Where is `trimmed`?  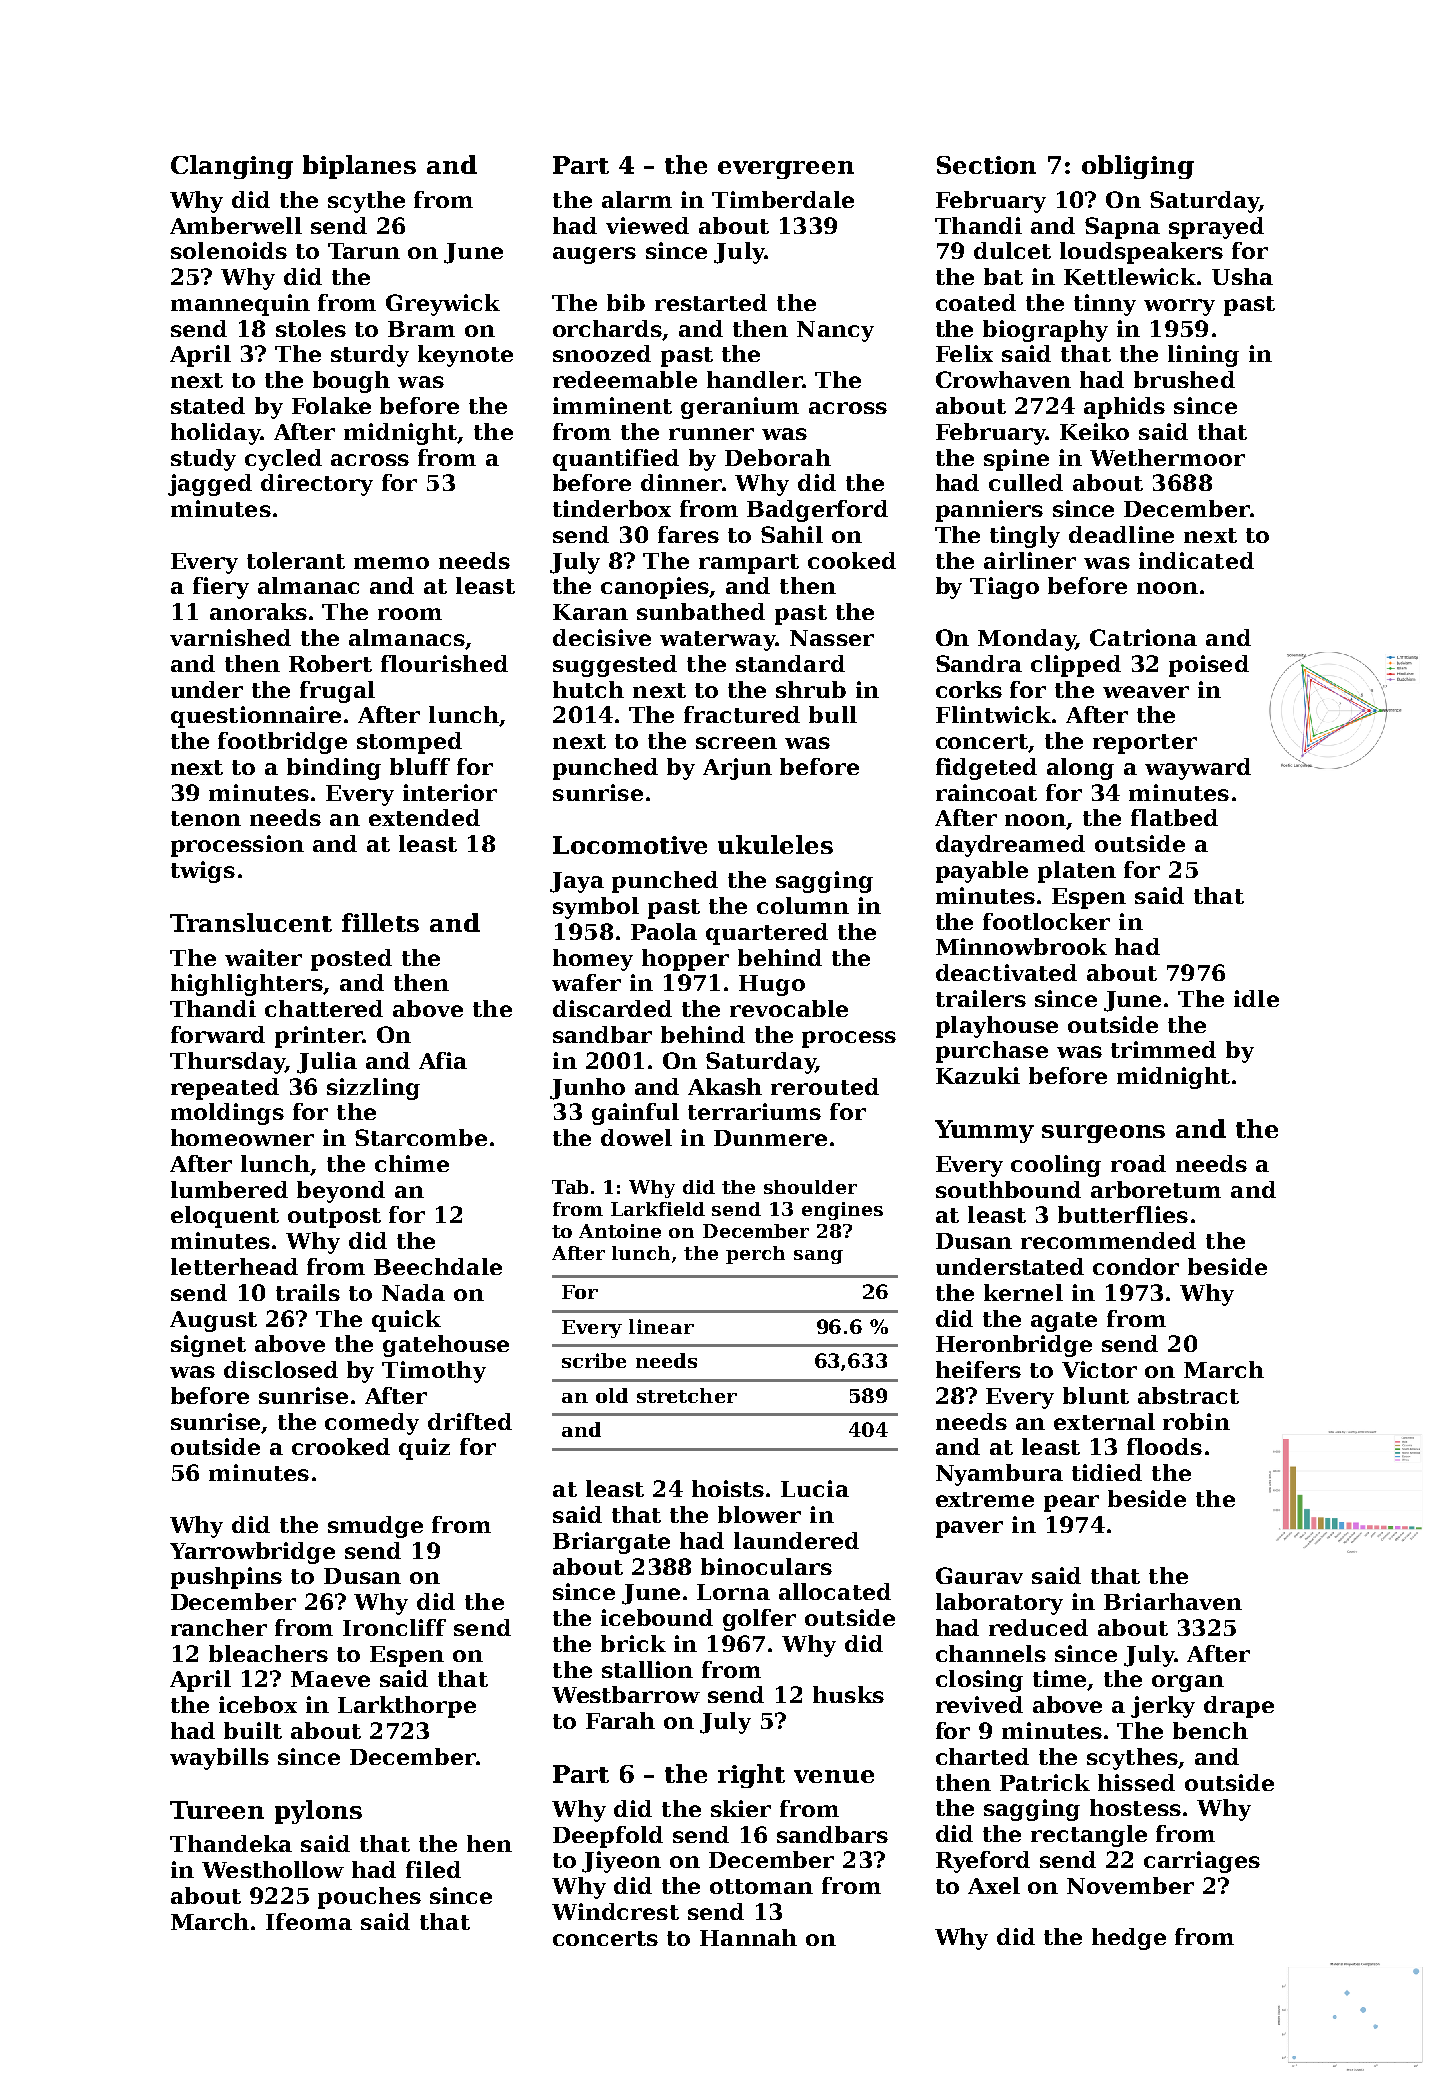 trimmed is located at coordinates (1163, 1049).
